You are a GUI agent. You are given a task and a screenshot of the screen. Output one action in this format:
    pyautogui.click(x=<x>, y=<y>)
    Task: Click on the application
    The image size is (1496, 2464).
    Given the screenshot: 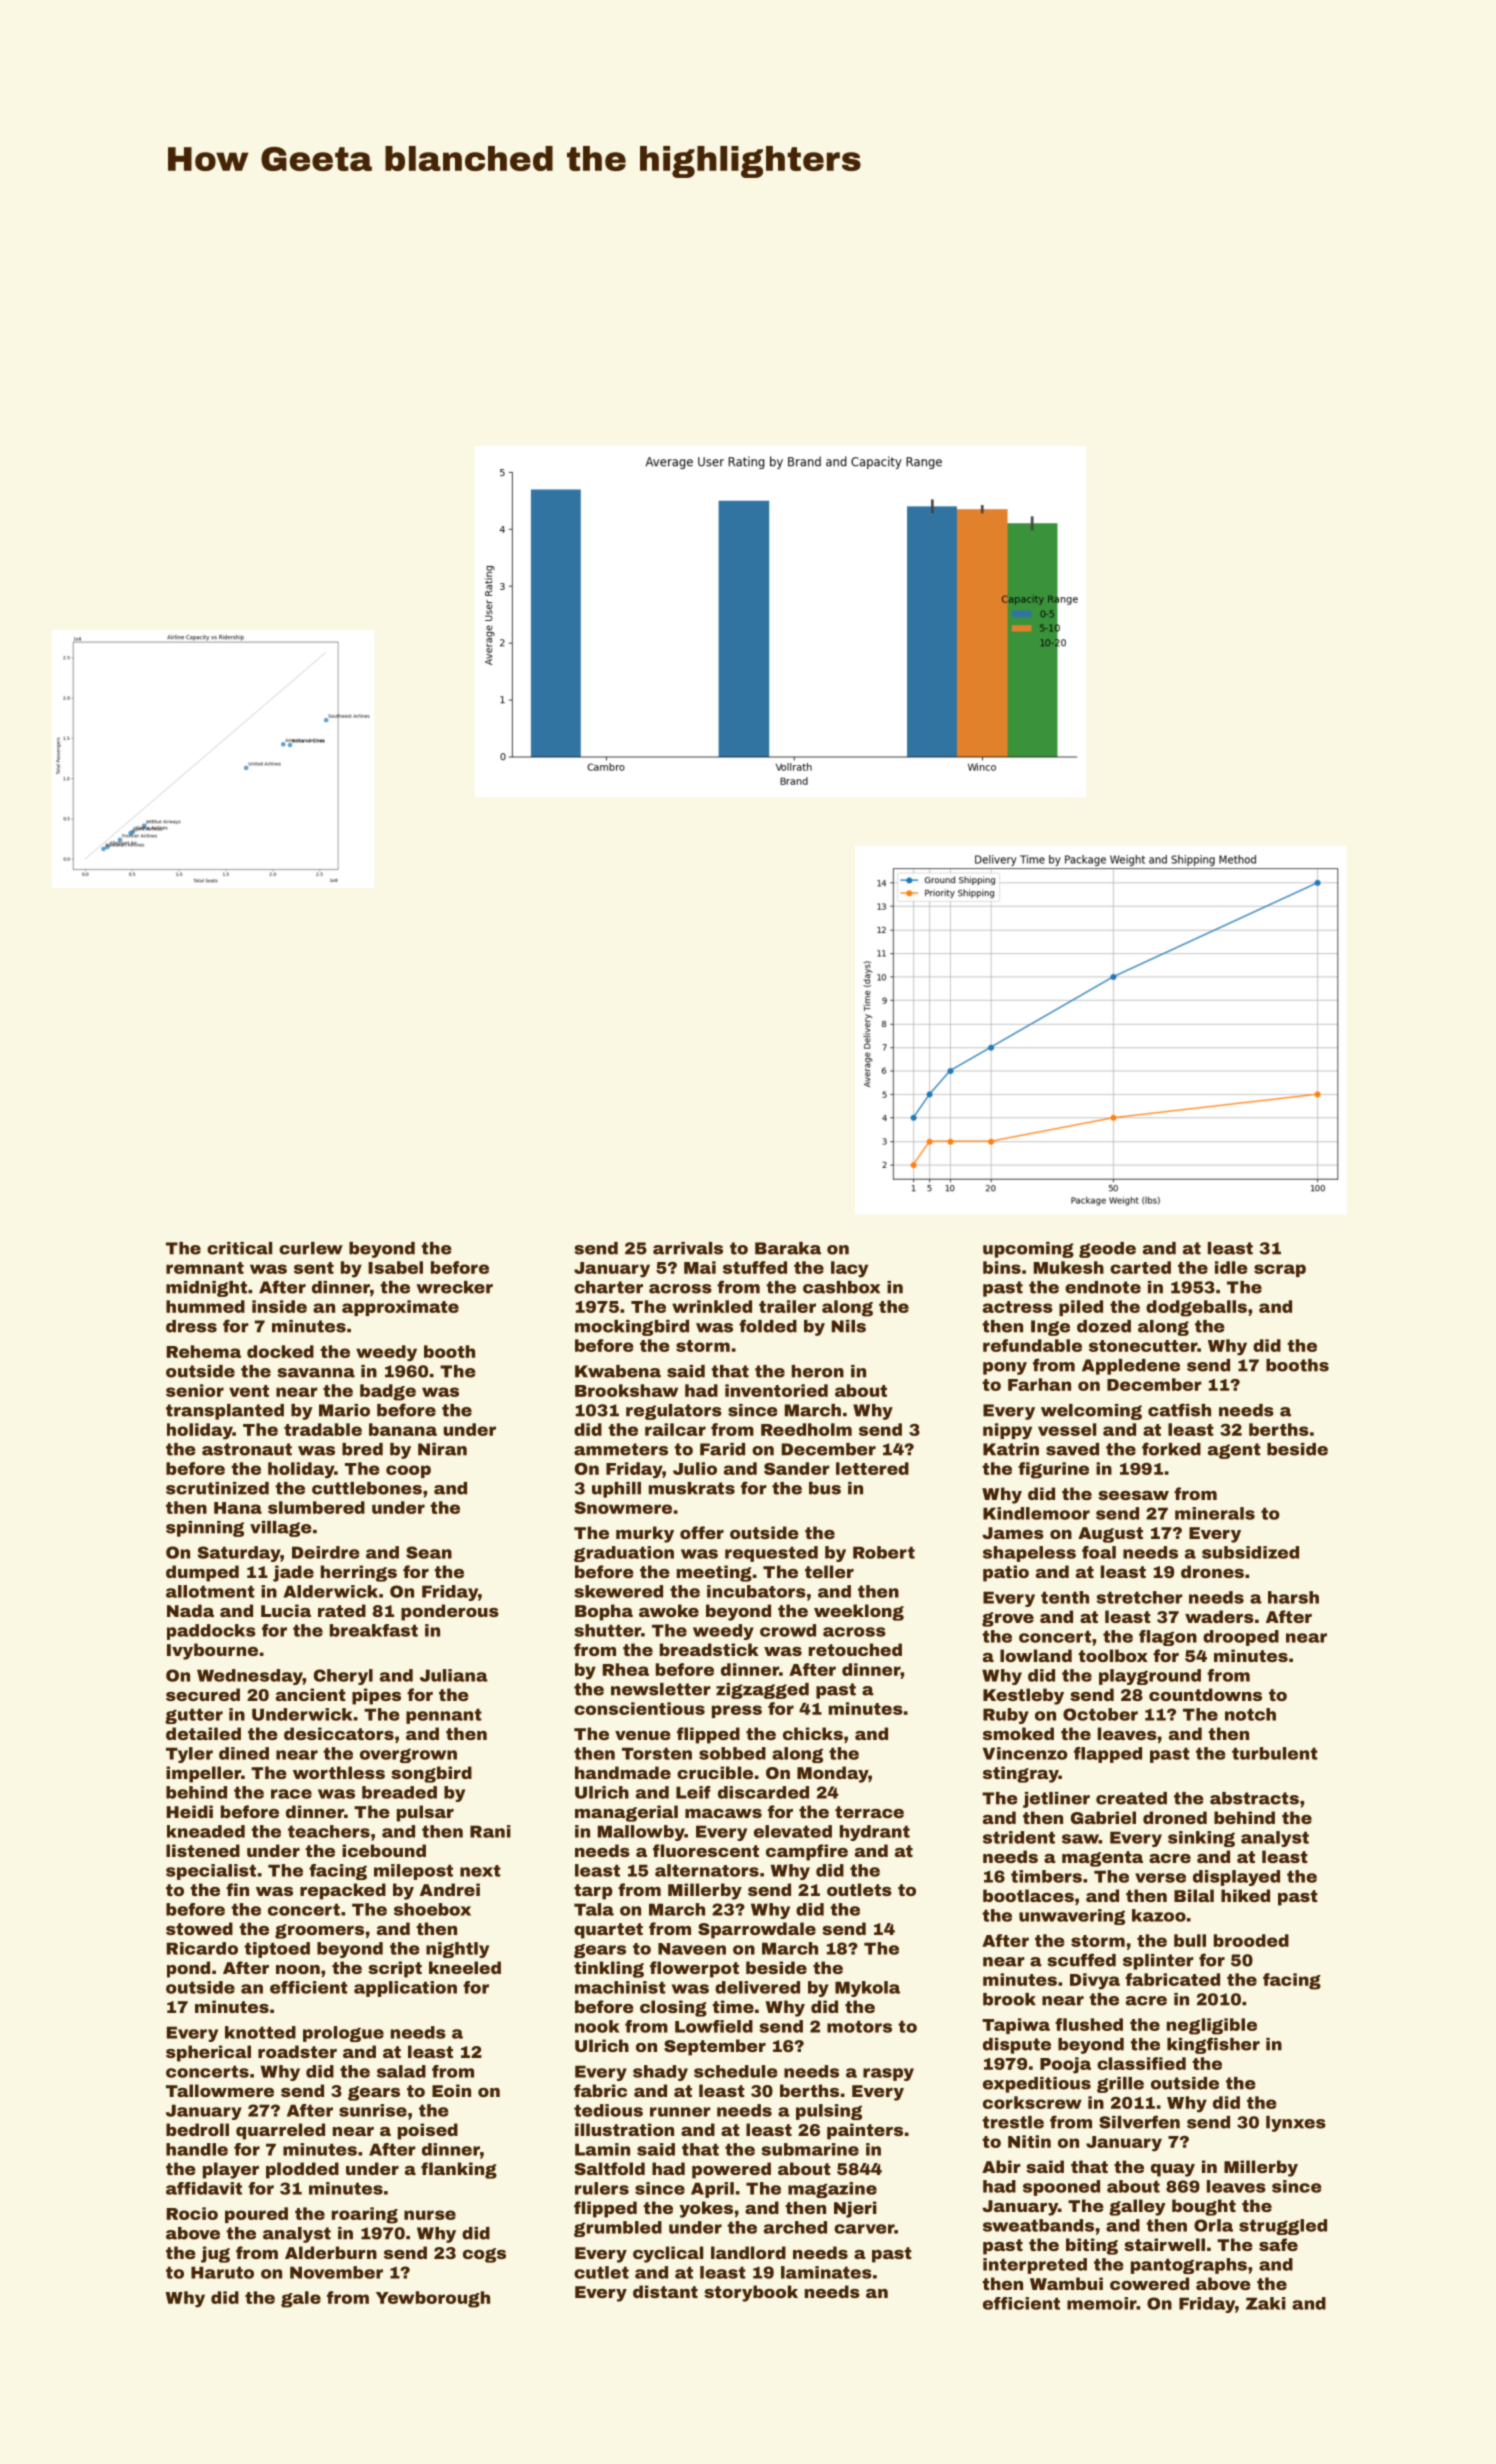 What is the action you would take?
    pyautogui.click(x=405, y=1989)
